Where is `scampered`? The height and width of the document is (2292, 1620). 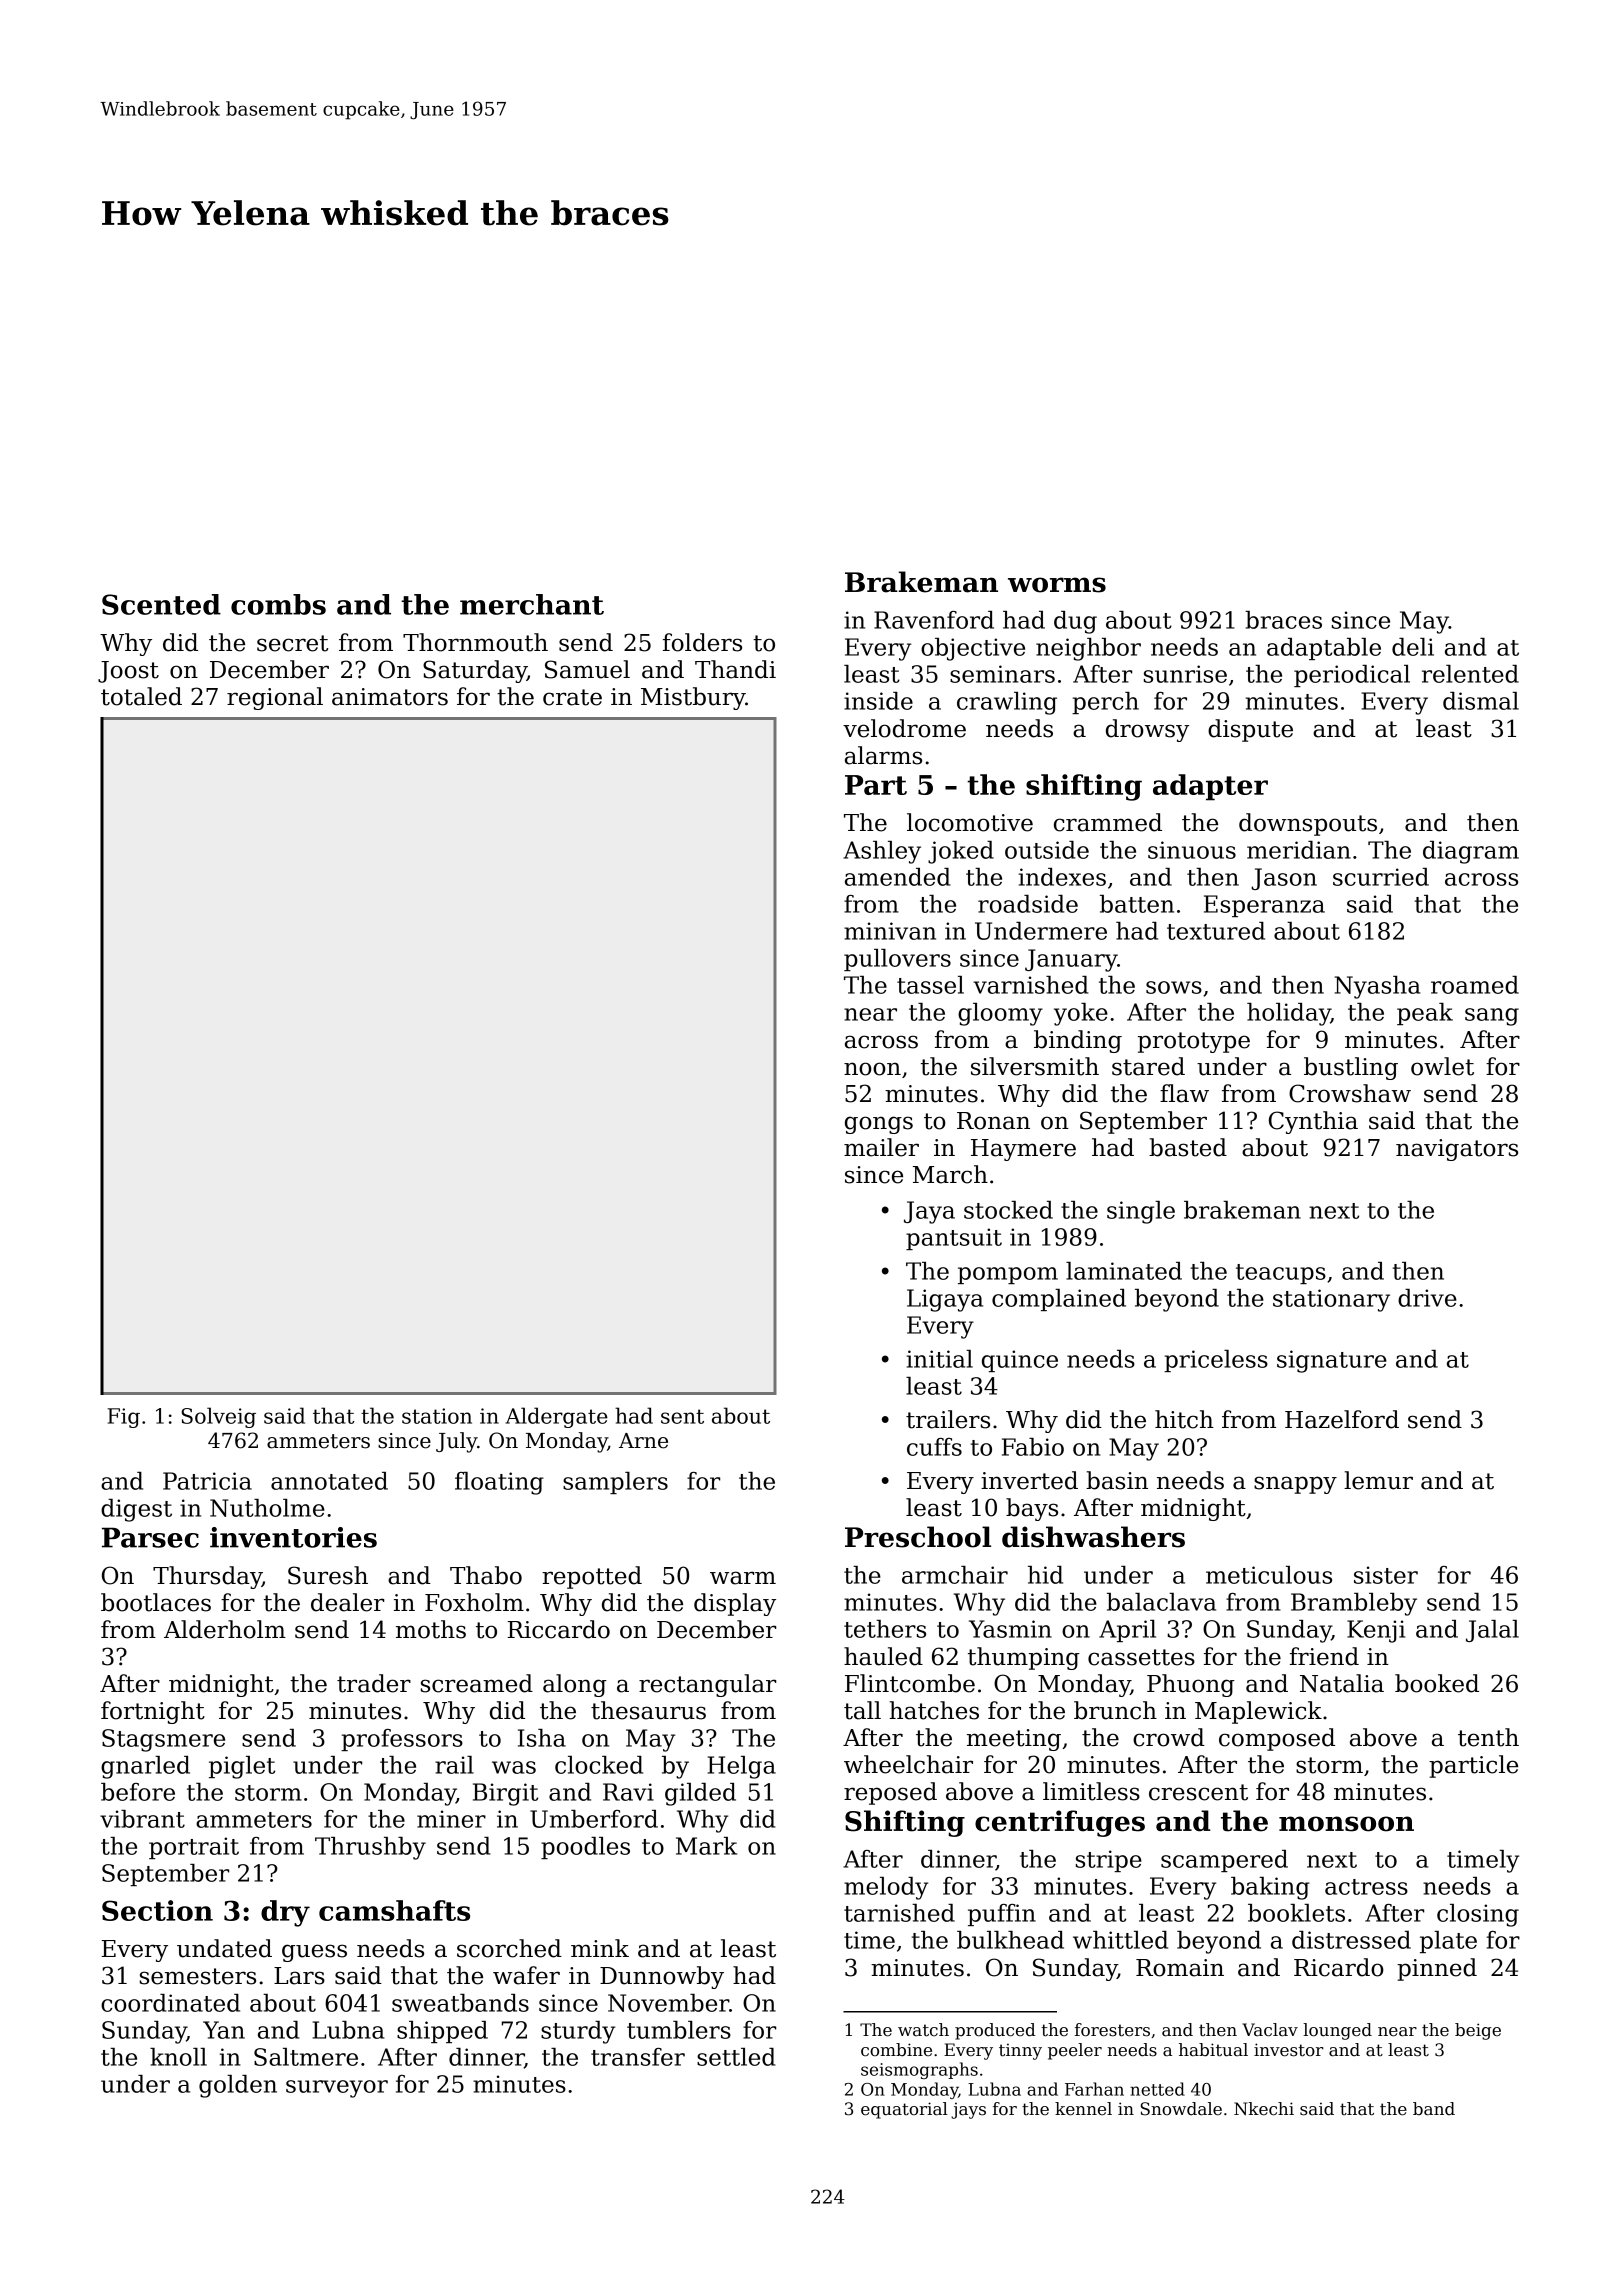 scampered is located at coordinates (1224, 1861).
